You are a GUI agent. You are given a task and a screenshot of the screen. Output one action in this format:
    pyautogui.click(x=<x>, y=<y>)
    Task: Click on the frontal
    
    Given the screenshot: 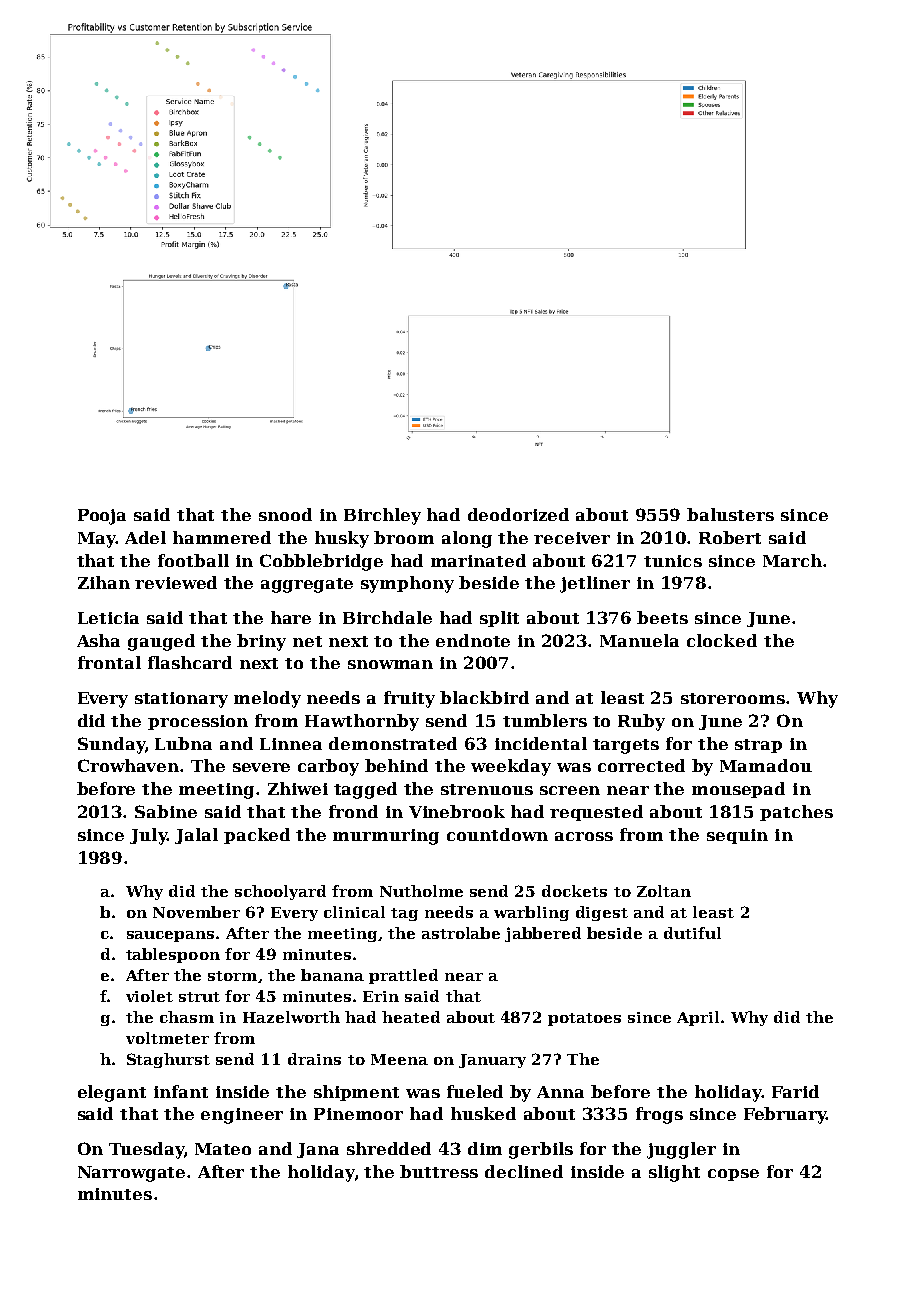 What is the action you would take?
    pyautogui.click(x=109, y=662)
